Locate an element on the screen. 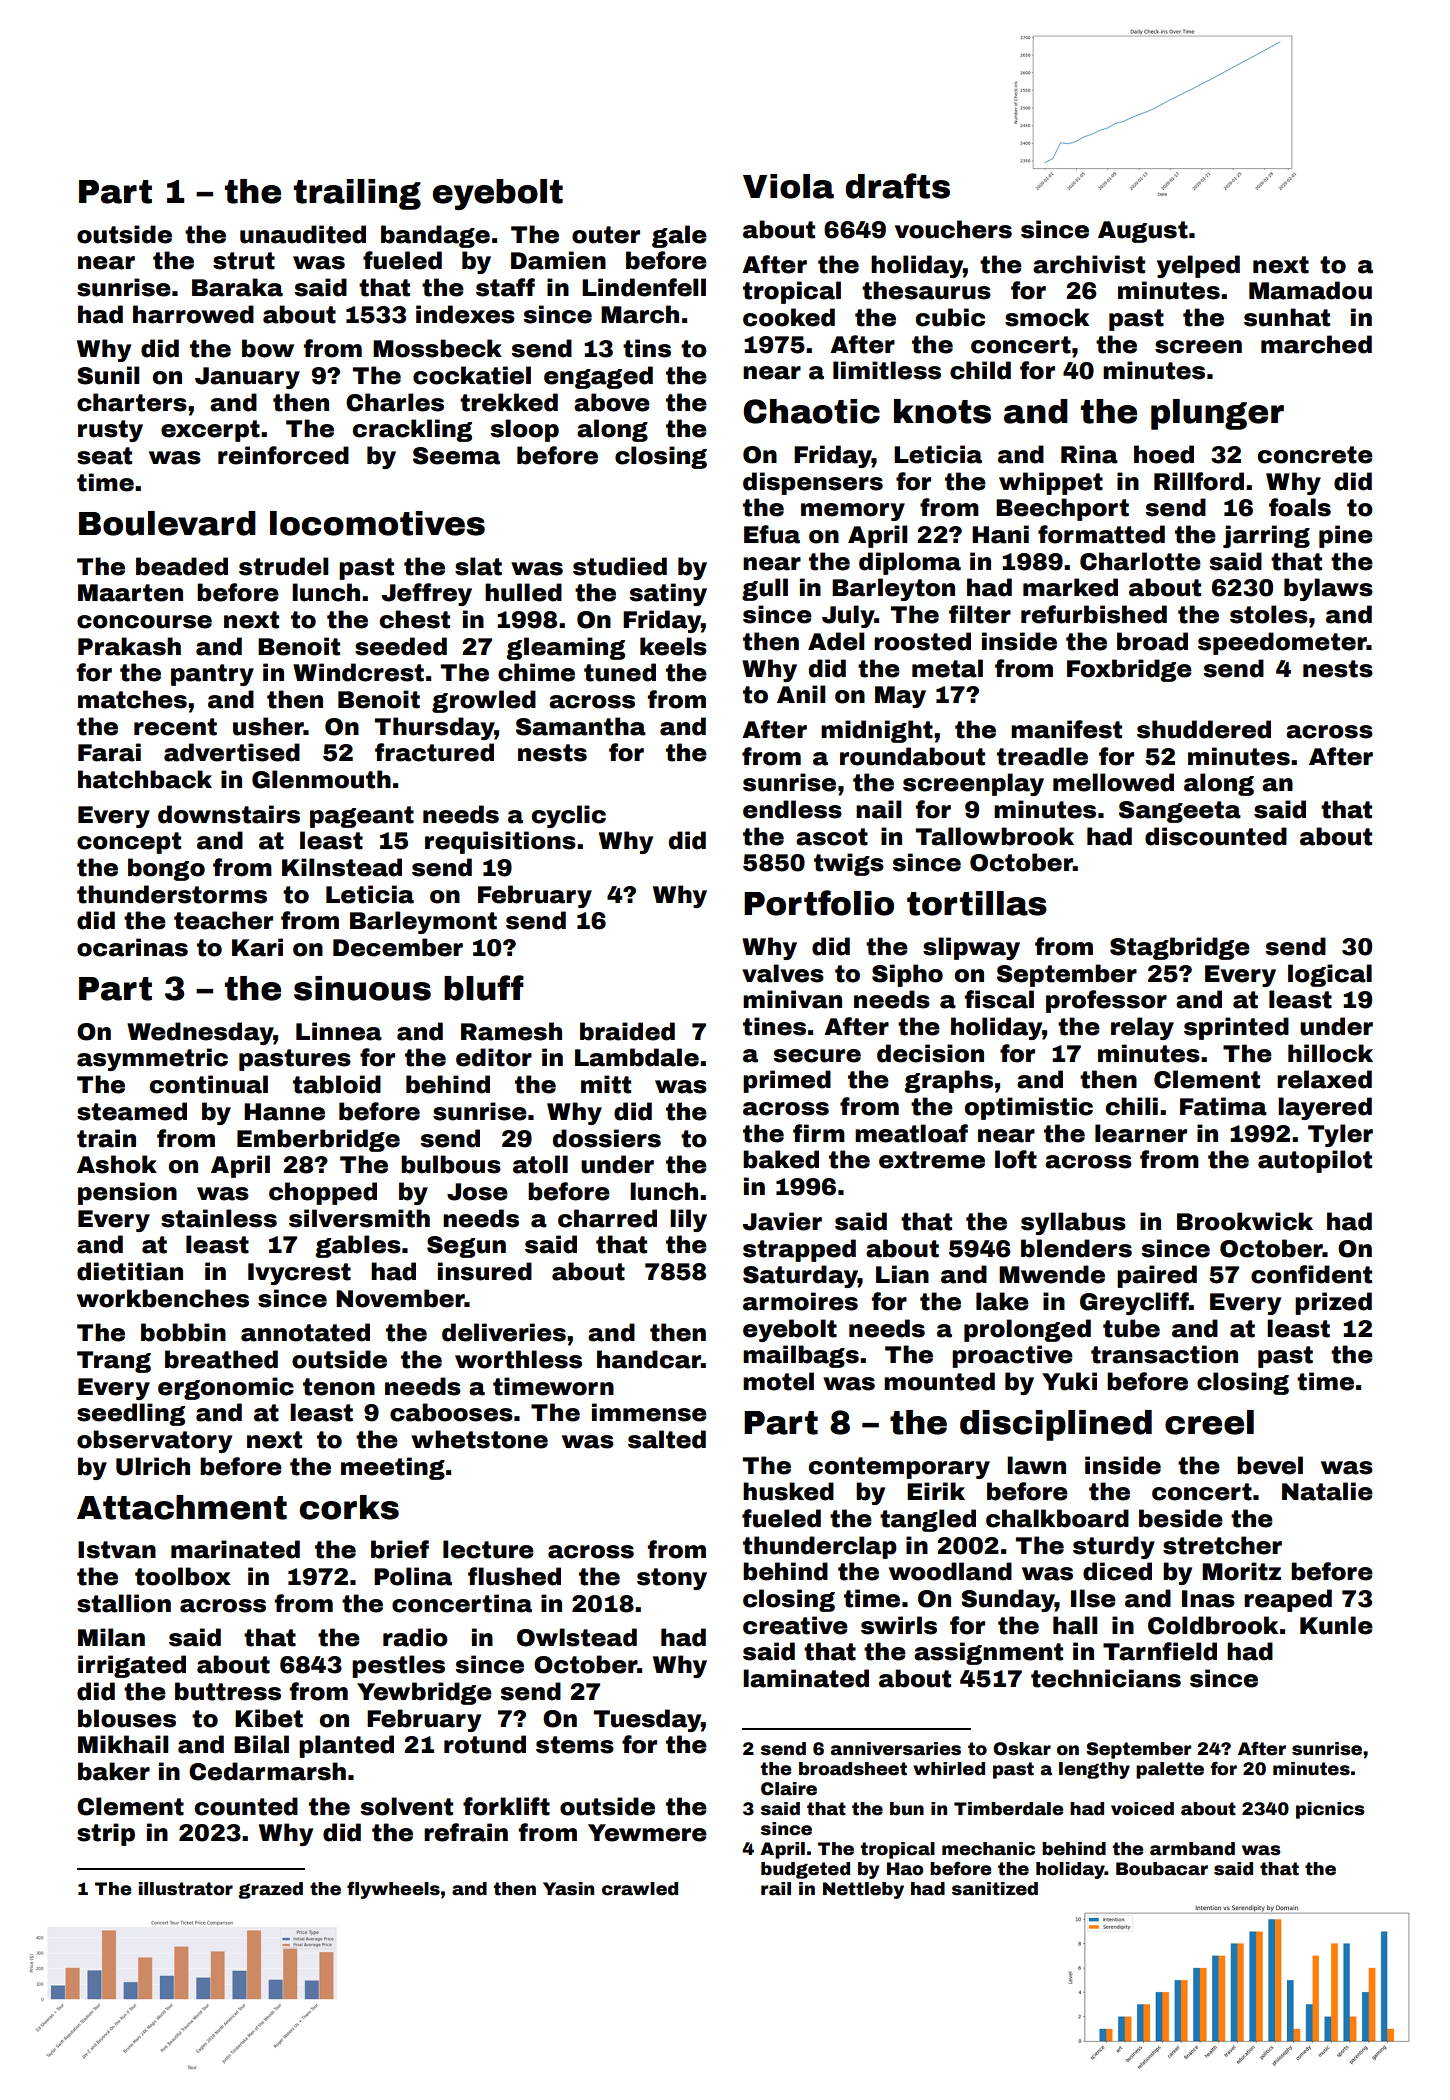 The width and height of the screenshot is (1450, 2100). Lindenfell is located at coordinates (644, 287).
